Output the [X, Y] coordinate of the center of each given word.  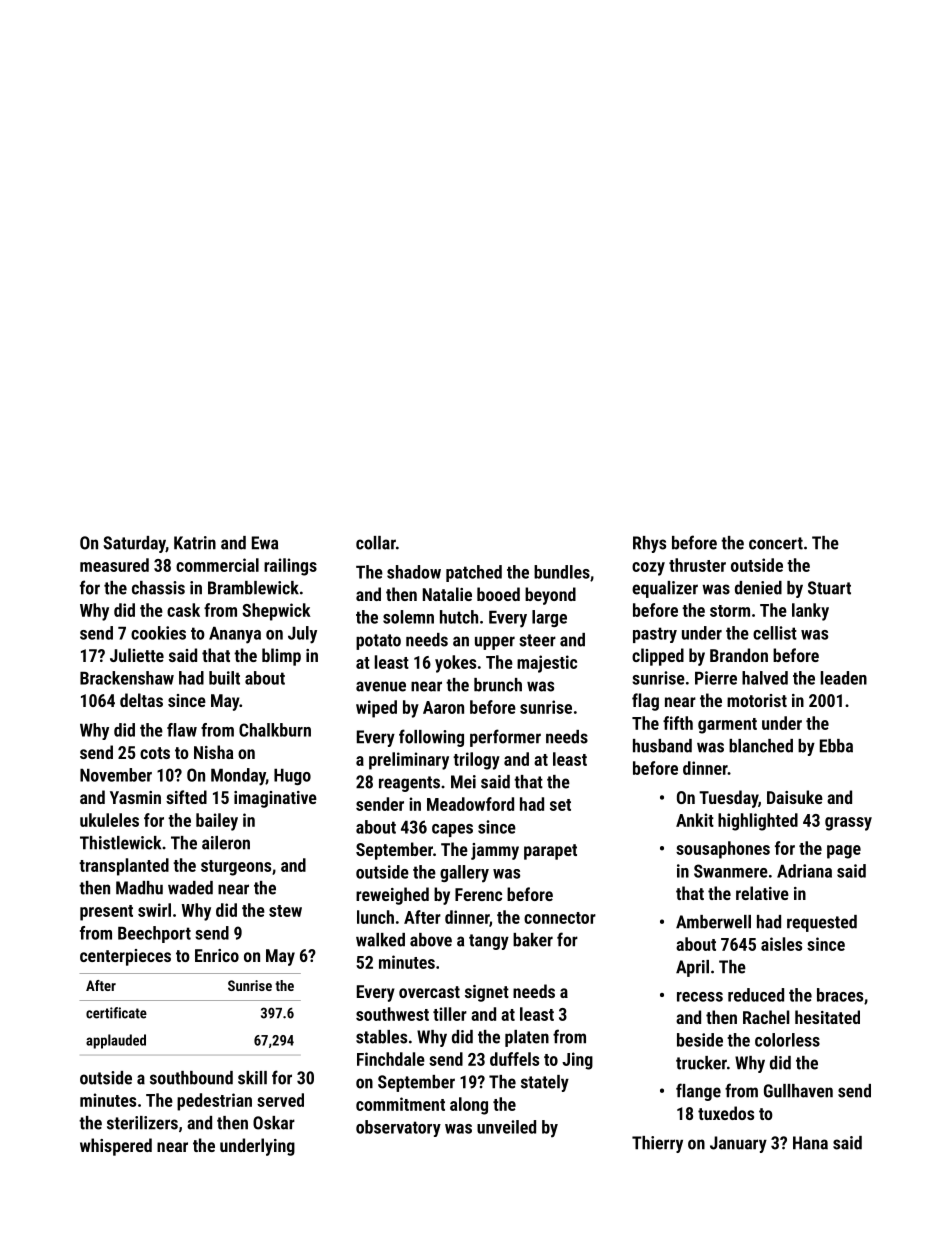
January [738, 1144]
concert [776, 543]
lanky [810, 612]
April [692, 968]
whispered [116, 1147]
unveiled [506, 1127]
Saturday [134, 544]
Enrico [217, 955]
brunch [498, 685]
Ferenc [478, 894]
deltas [141, 700]
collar [376, 543]
